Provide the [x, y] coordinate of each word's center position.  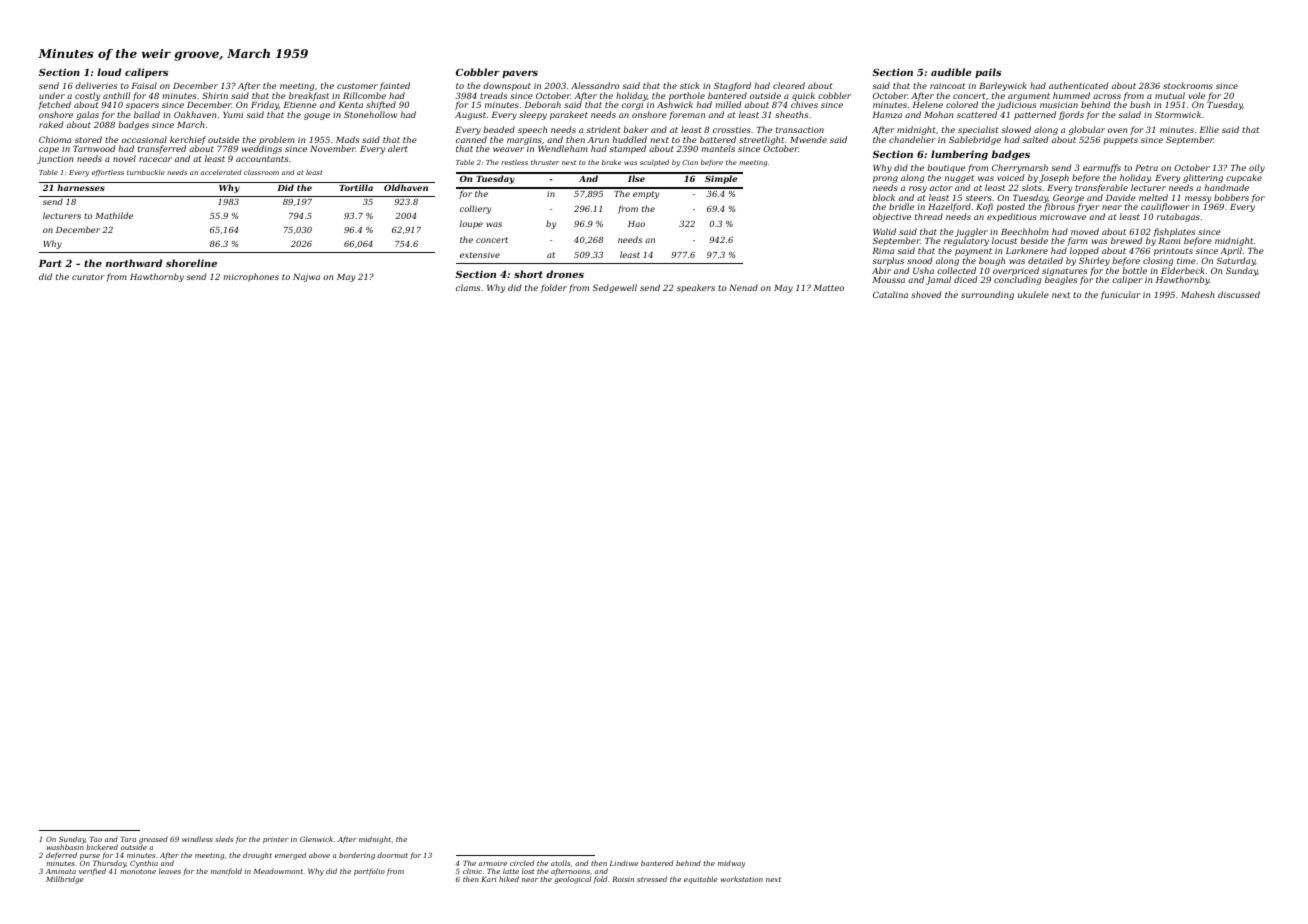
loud [109, 72]
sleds [224, 839]
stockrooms [1188, 85]
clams [468, 287]
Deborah [542, 104]
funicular [1120, 295]
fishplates [1174, 233]
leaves [170, 871]
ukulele [1033, 294]
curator [88, 277]
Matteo [828, 288]
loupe [471, 224]
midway [731, 864]
